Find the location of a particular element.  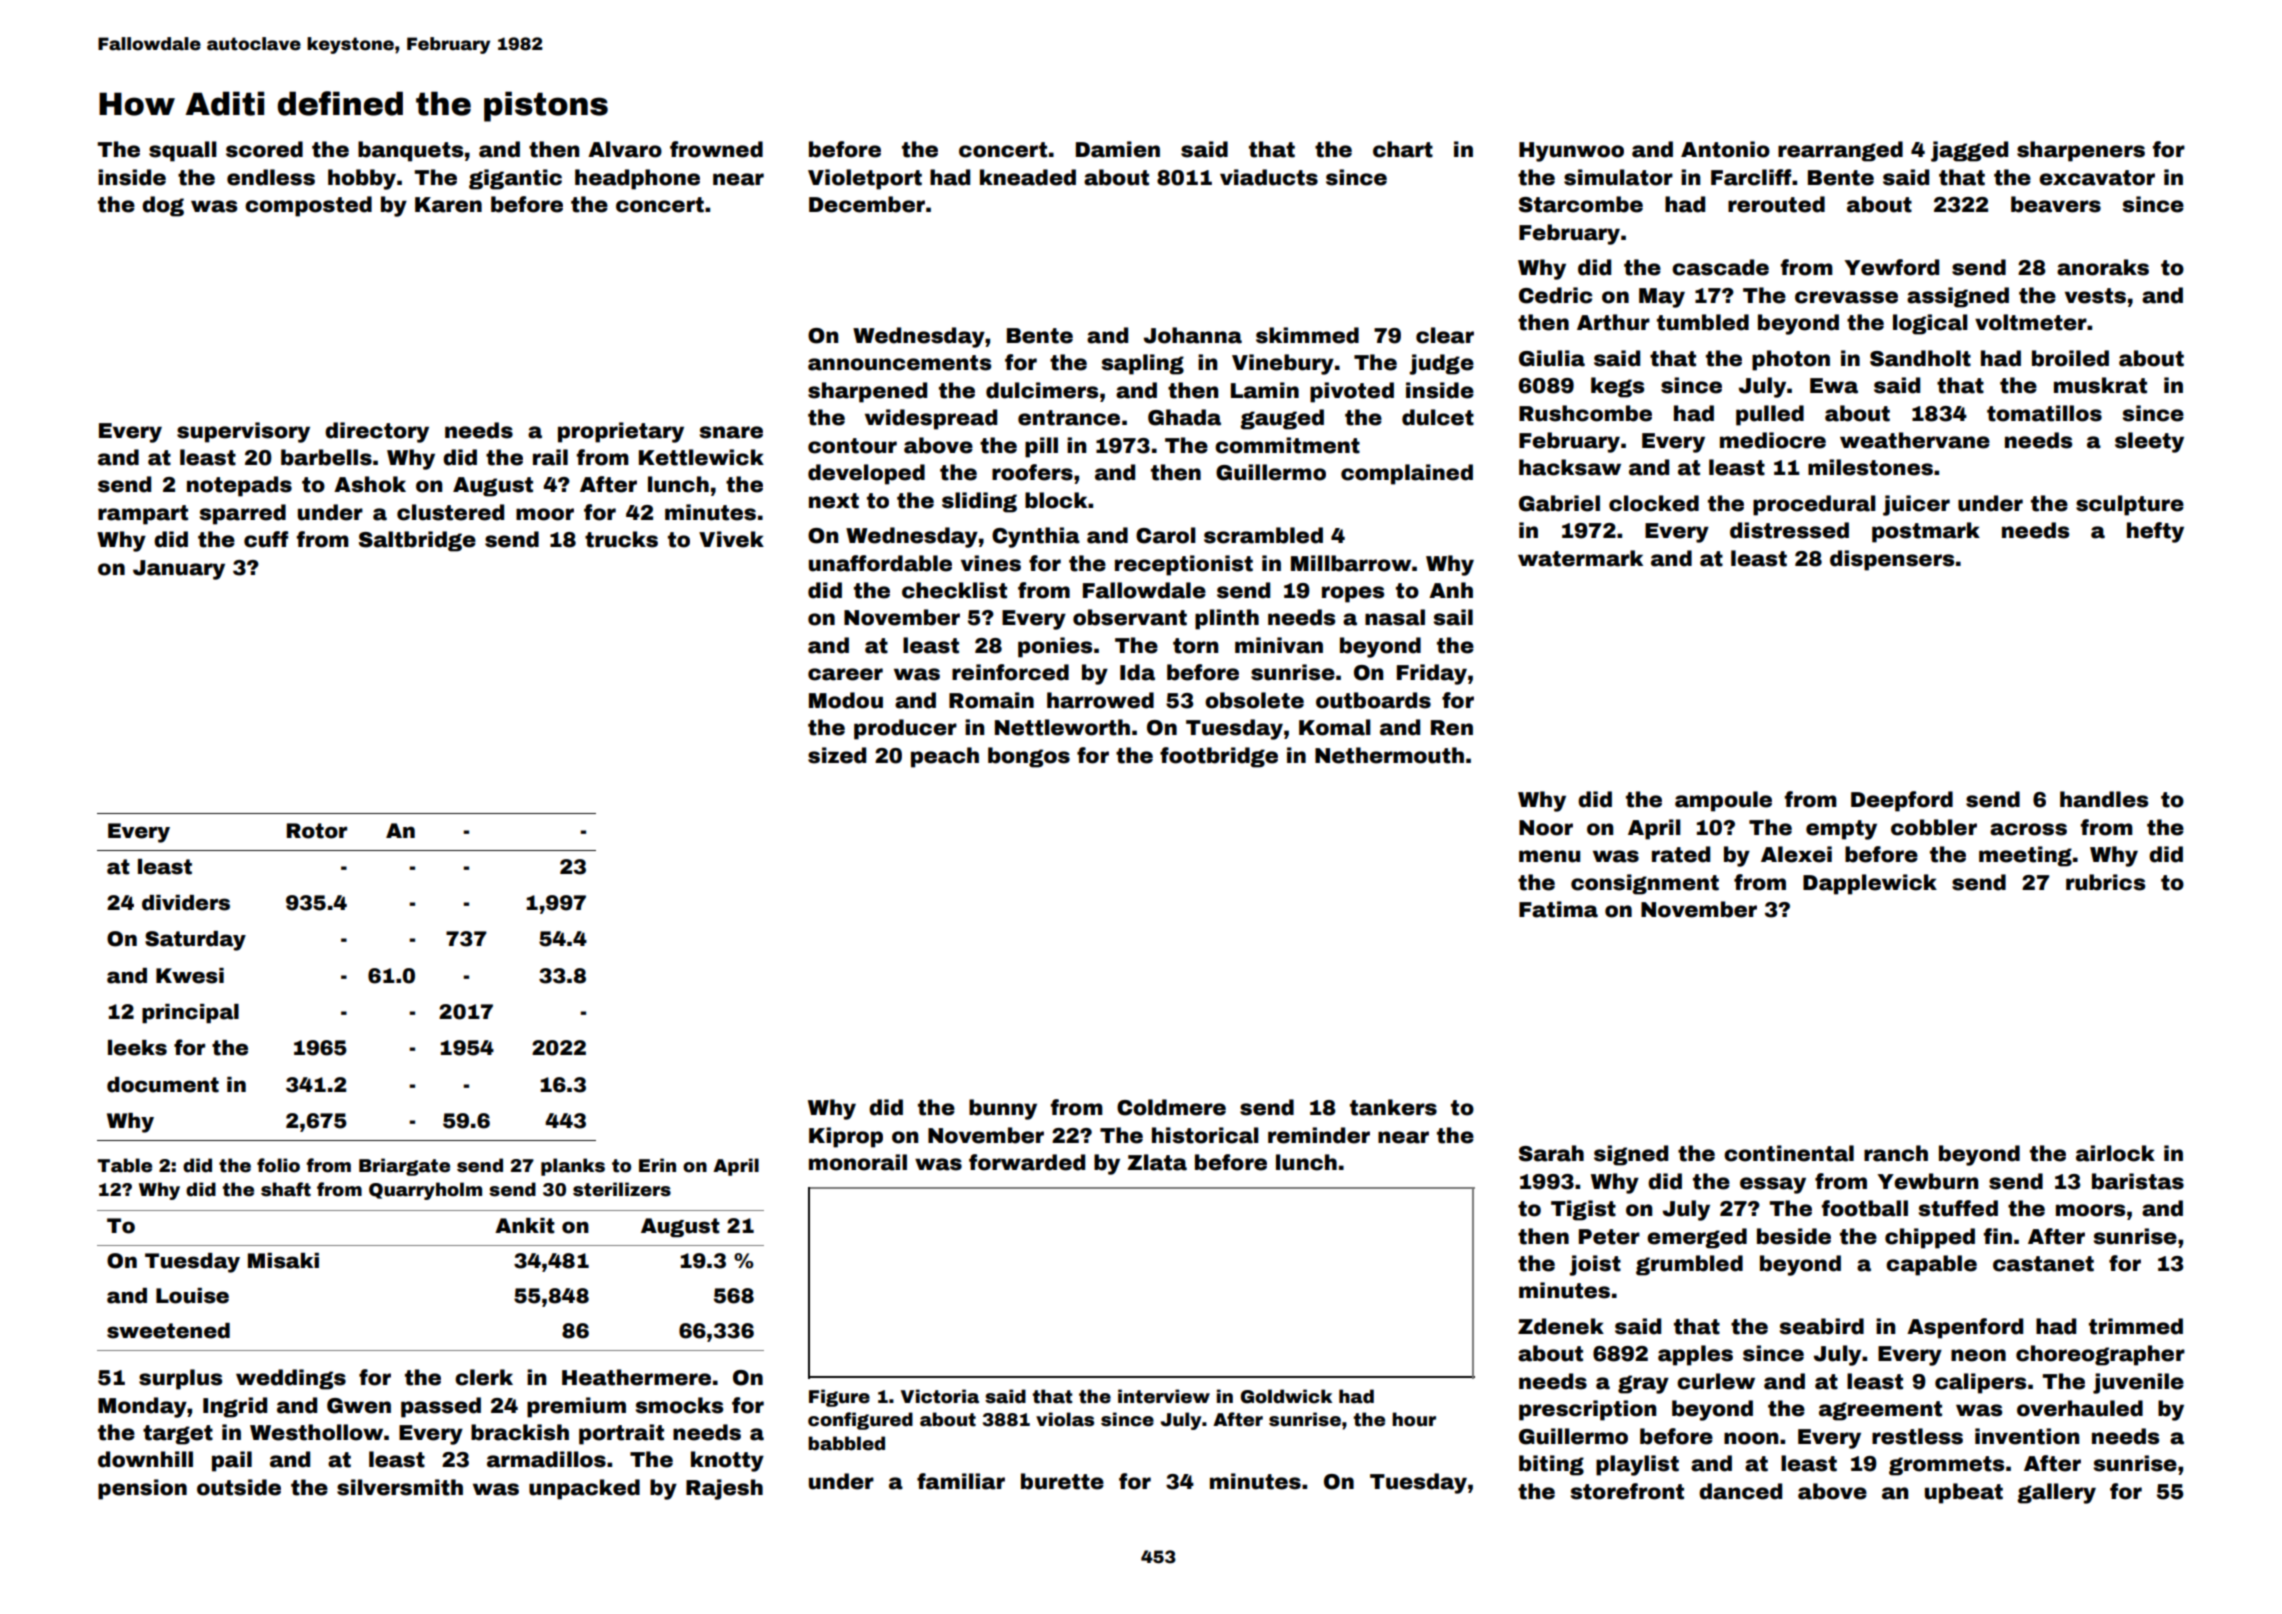

dividers is located at coordinates (186, 903).
